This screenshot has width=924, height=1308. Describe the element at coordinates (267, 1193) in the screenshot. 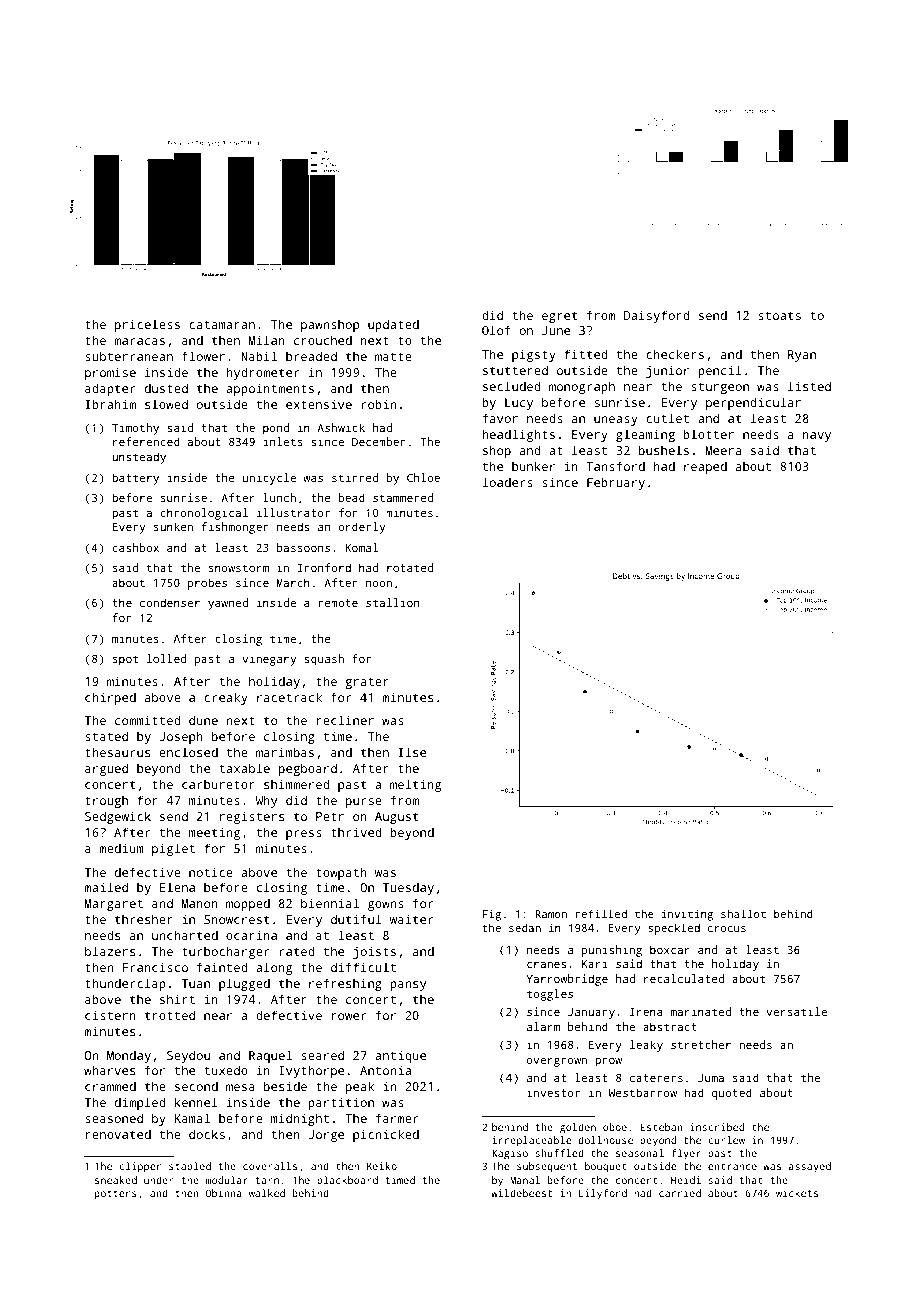

I see `walked` at that location.
